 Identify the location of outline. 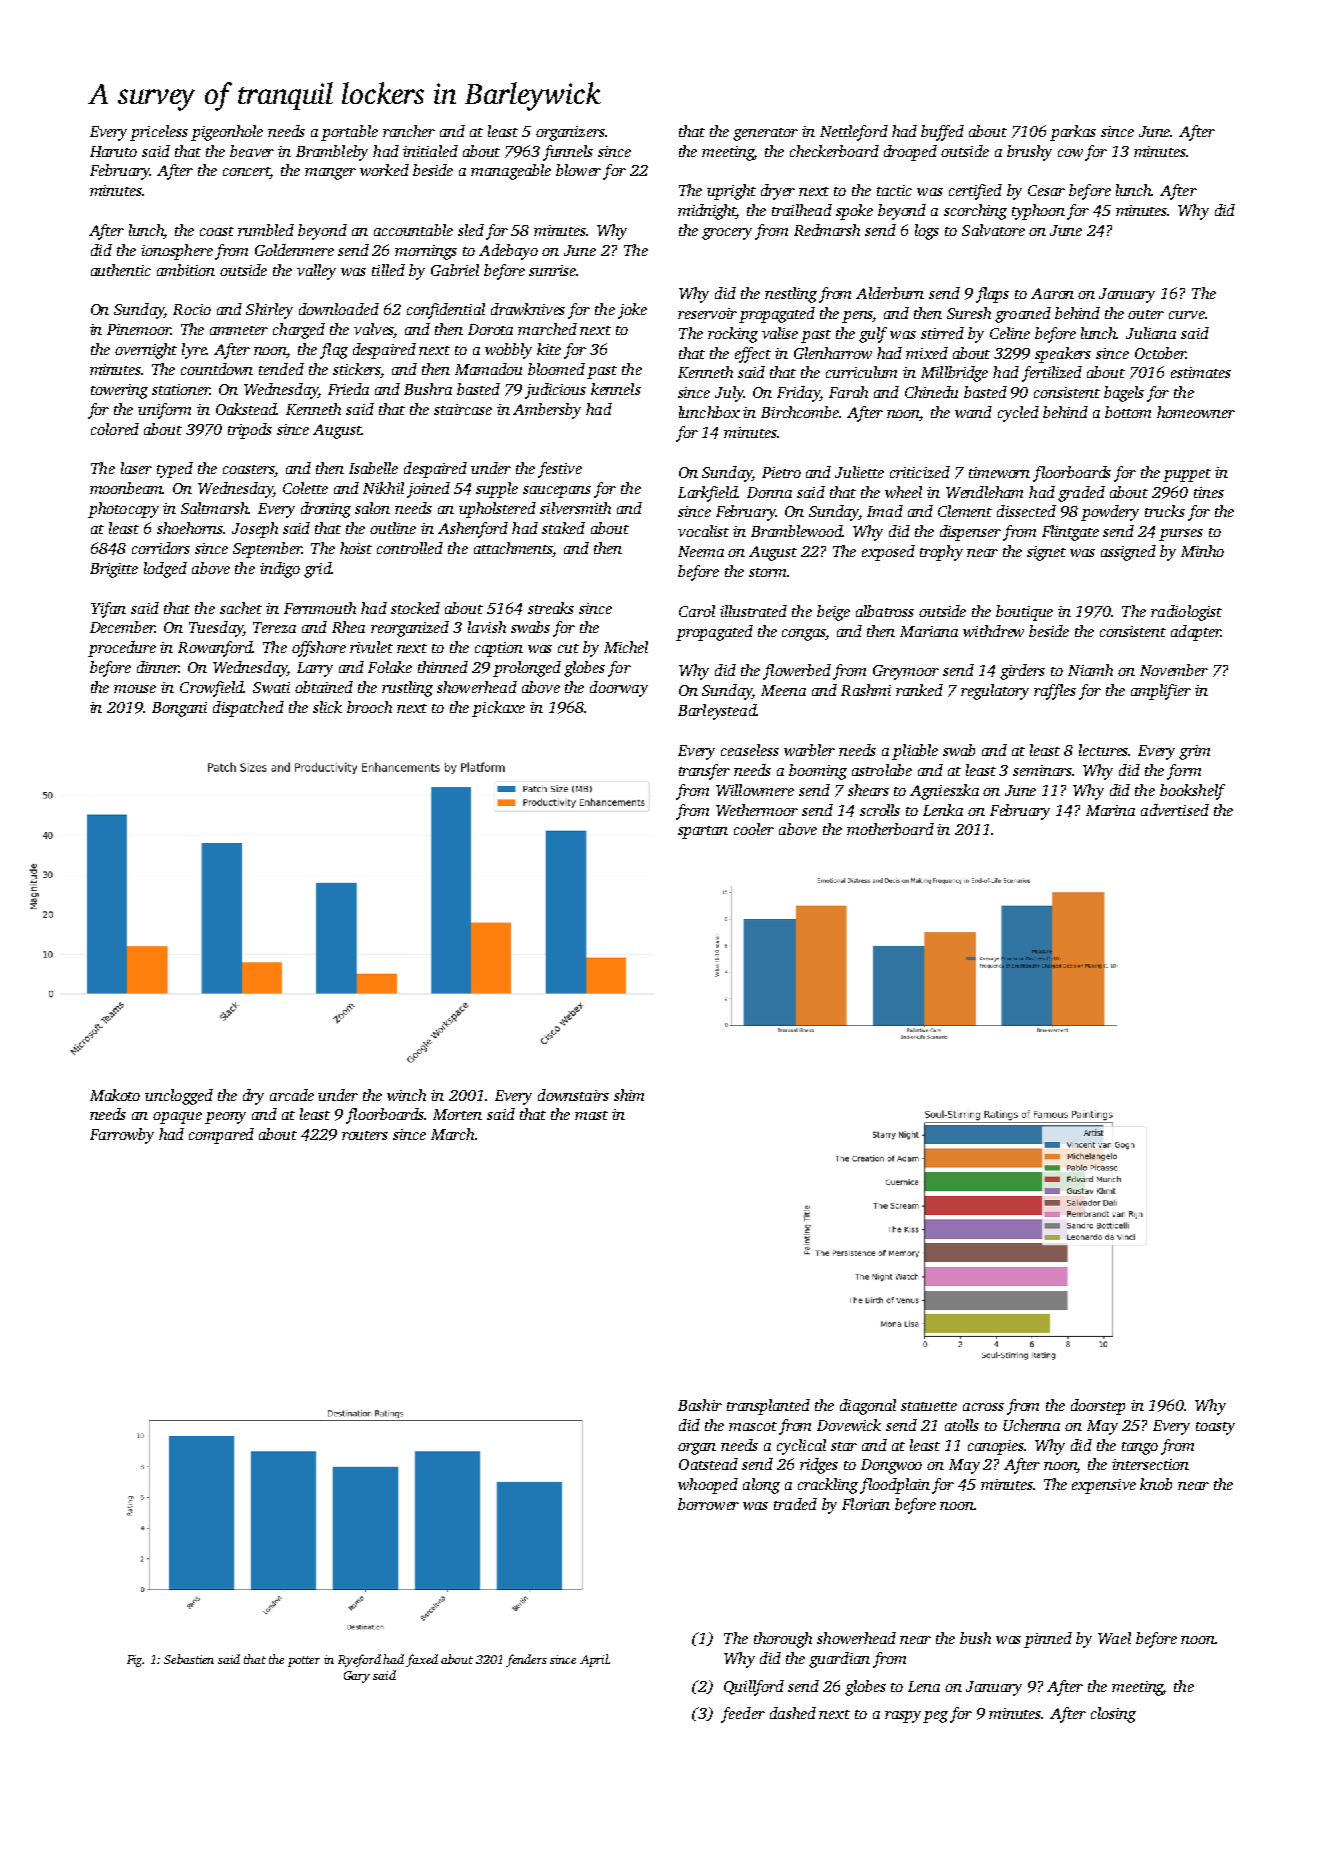
(393, 528).
